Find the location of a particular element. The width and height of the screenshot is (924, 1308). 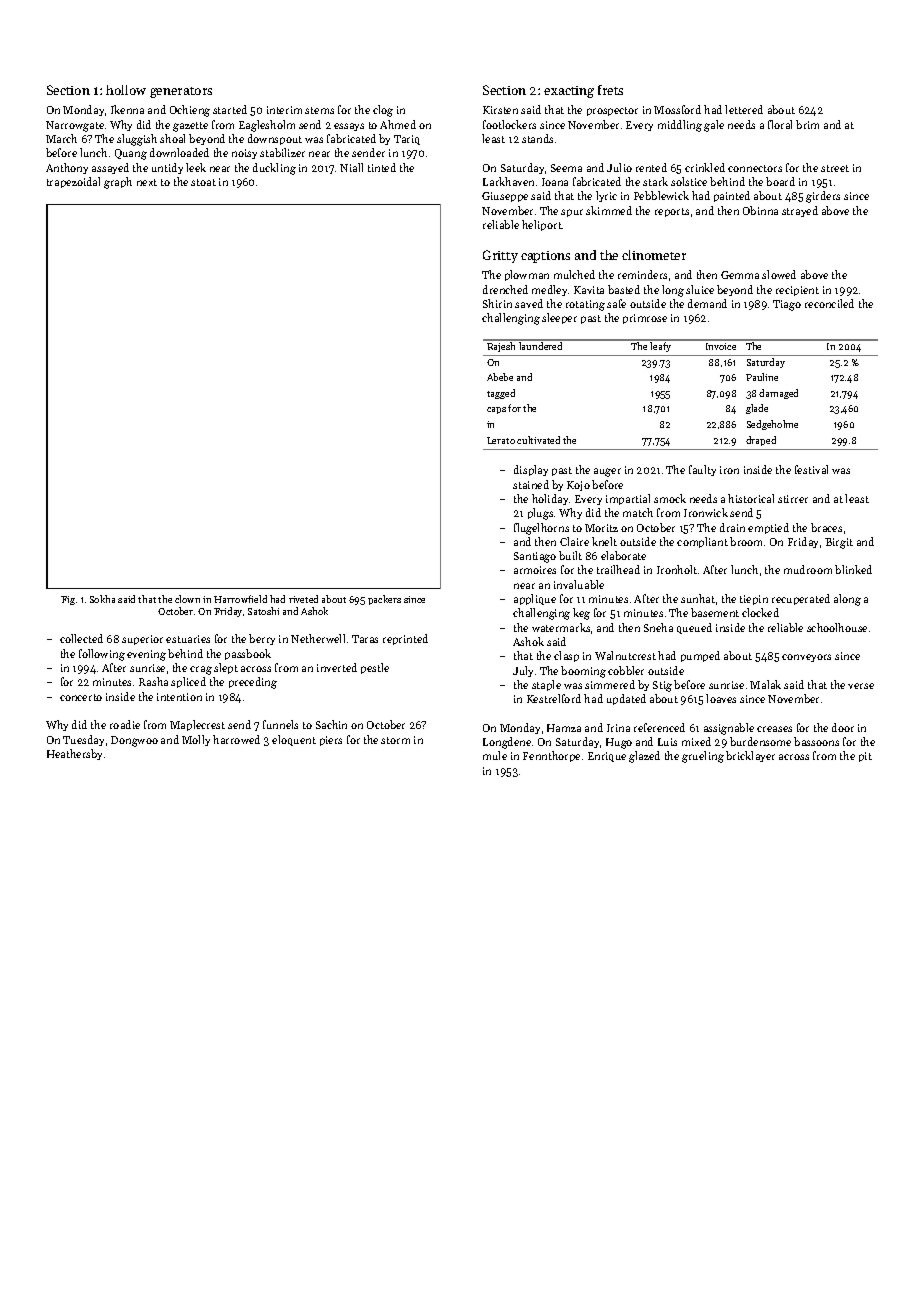

emptied is located at coordinates (768, 528).
